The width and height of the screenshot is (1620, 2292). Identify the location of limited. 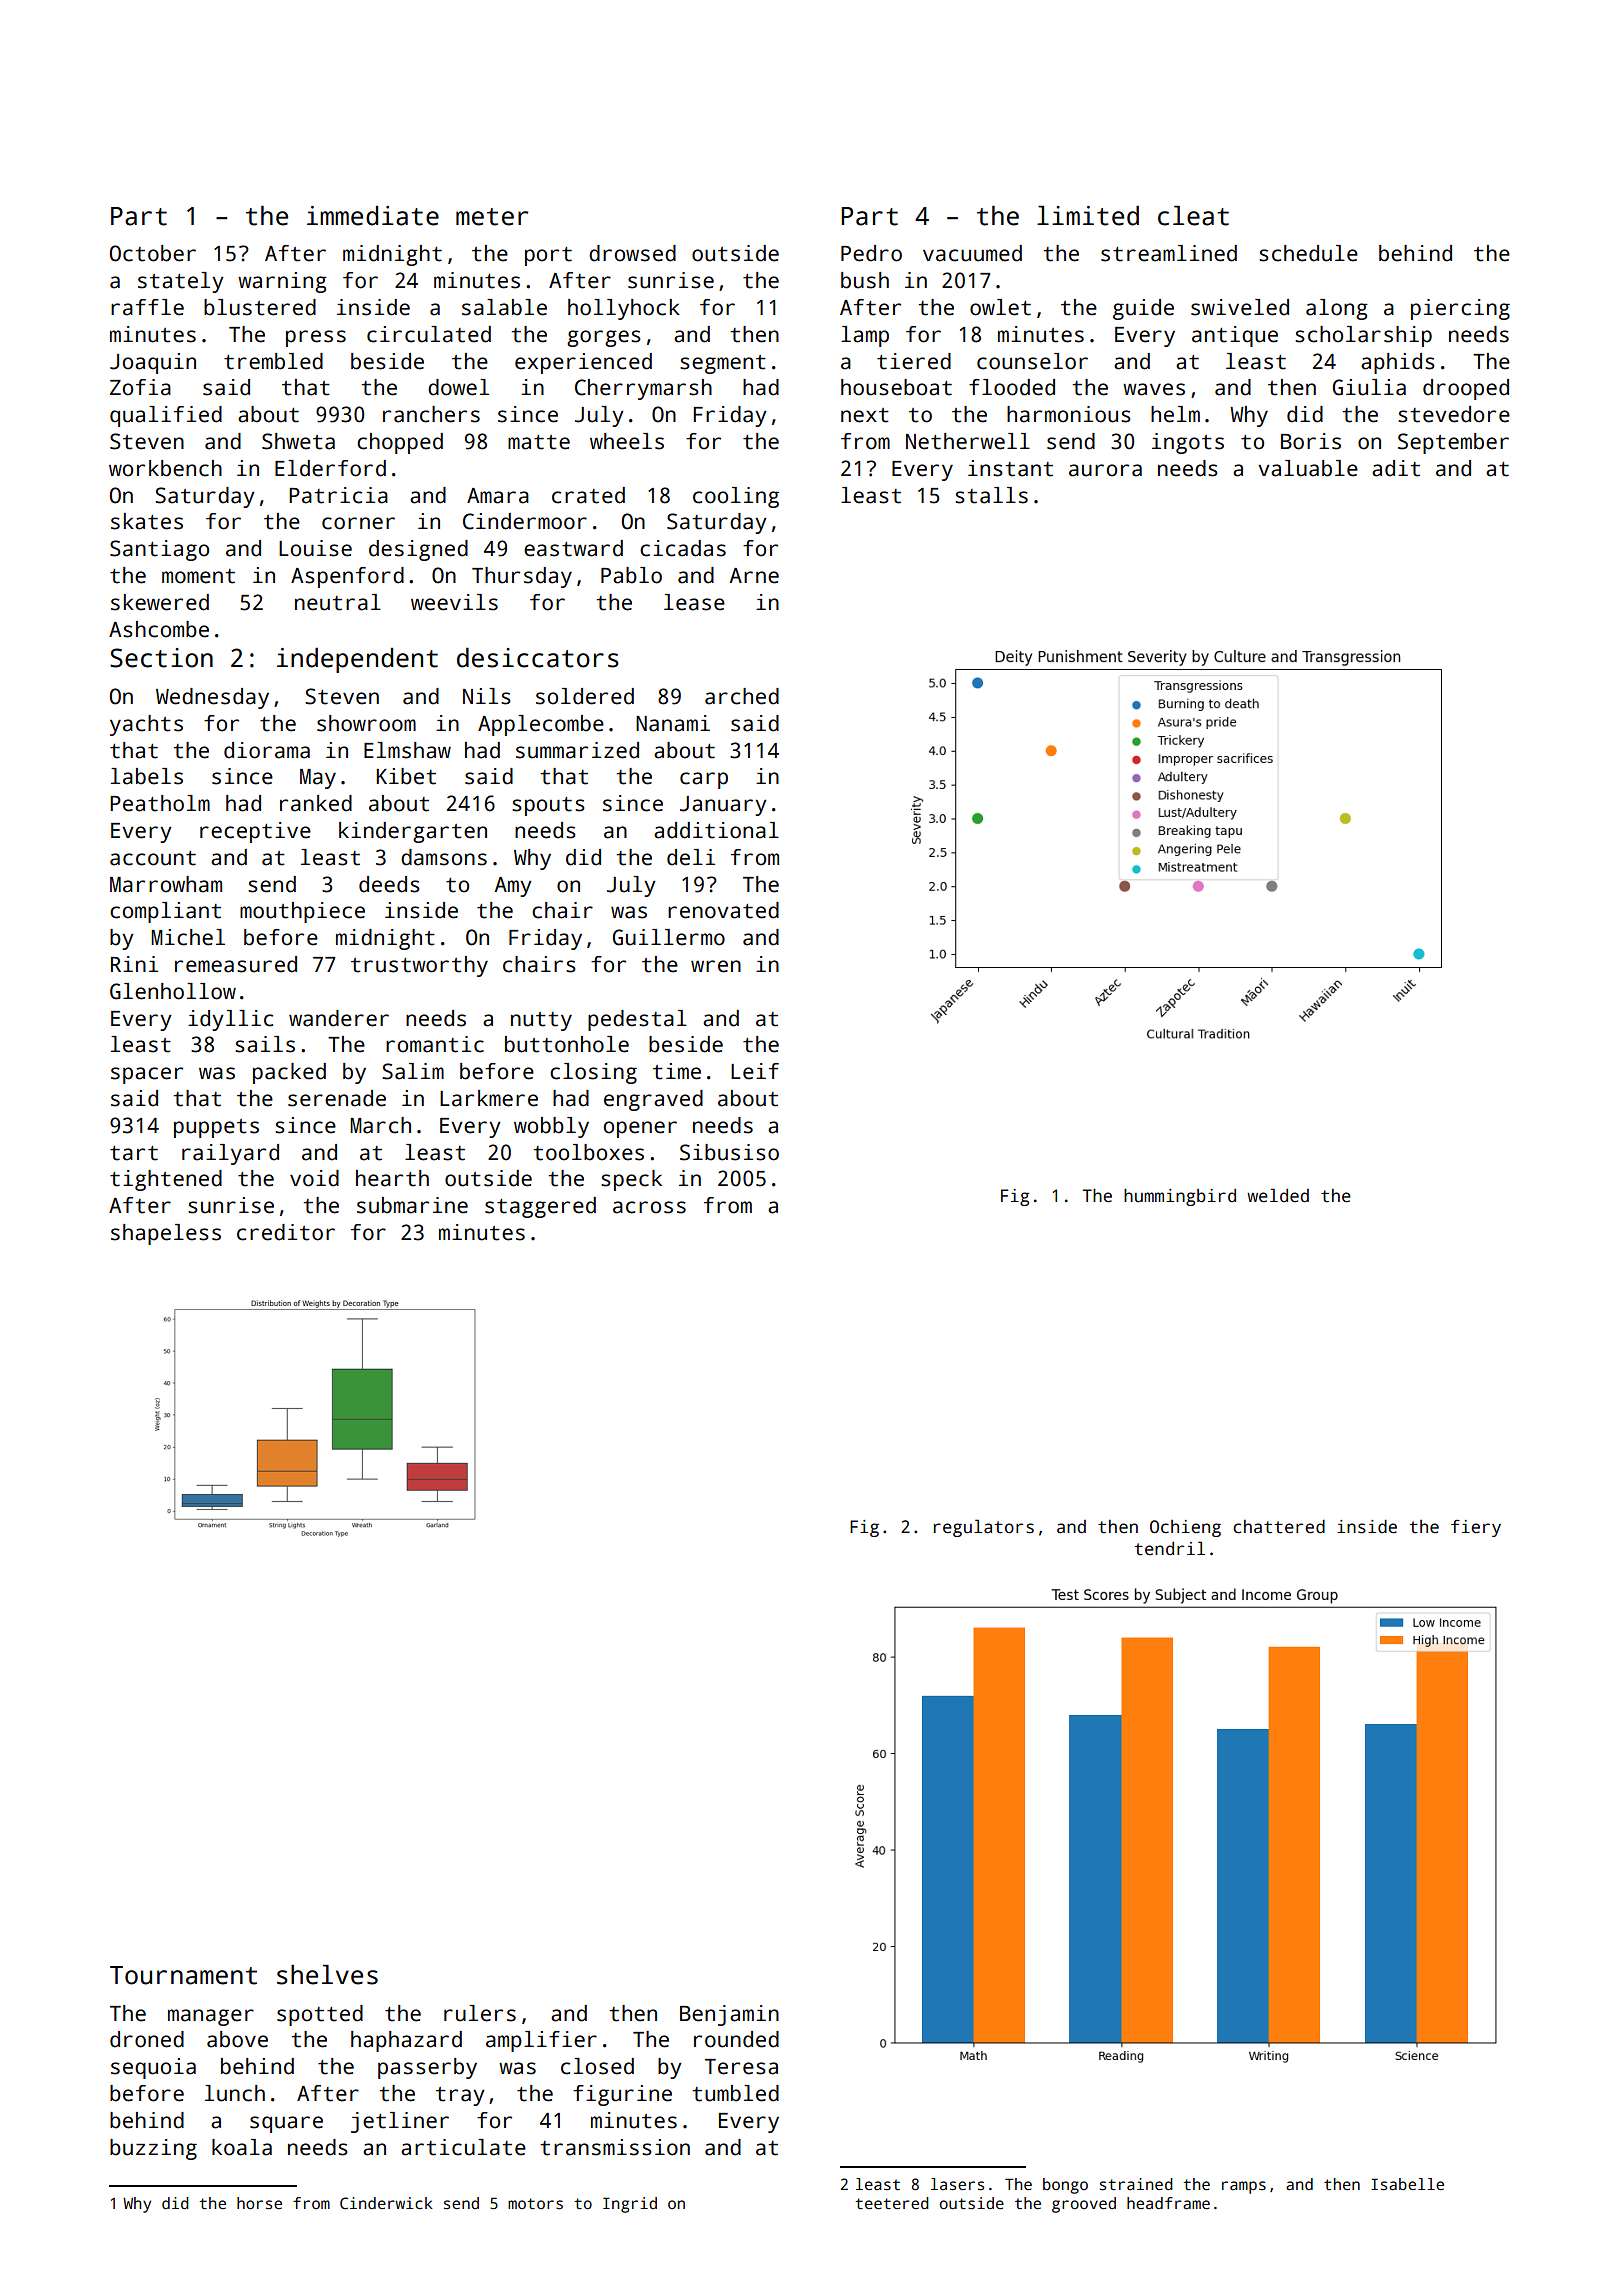
(1088, 215).
